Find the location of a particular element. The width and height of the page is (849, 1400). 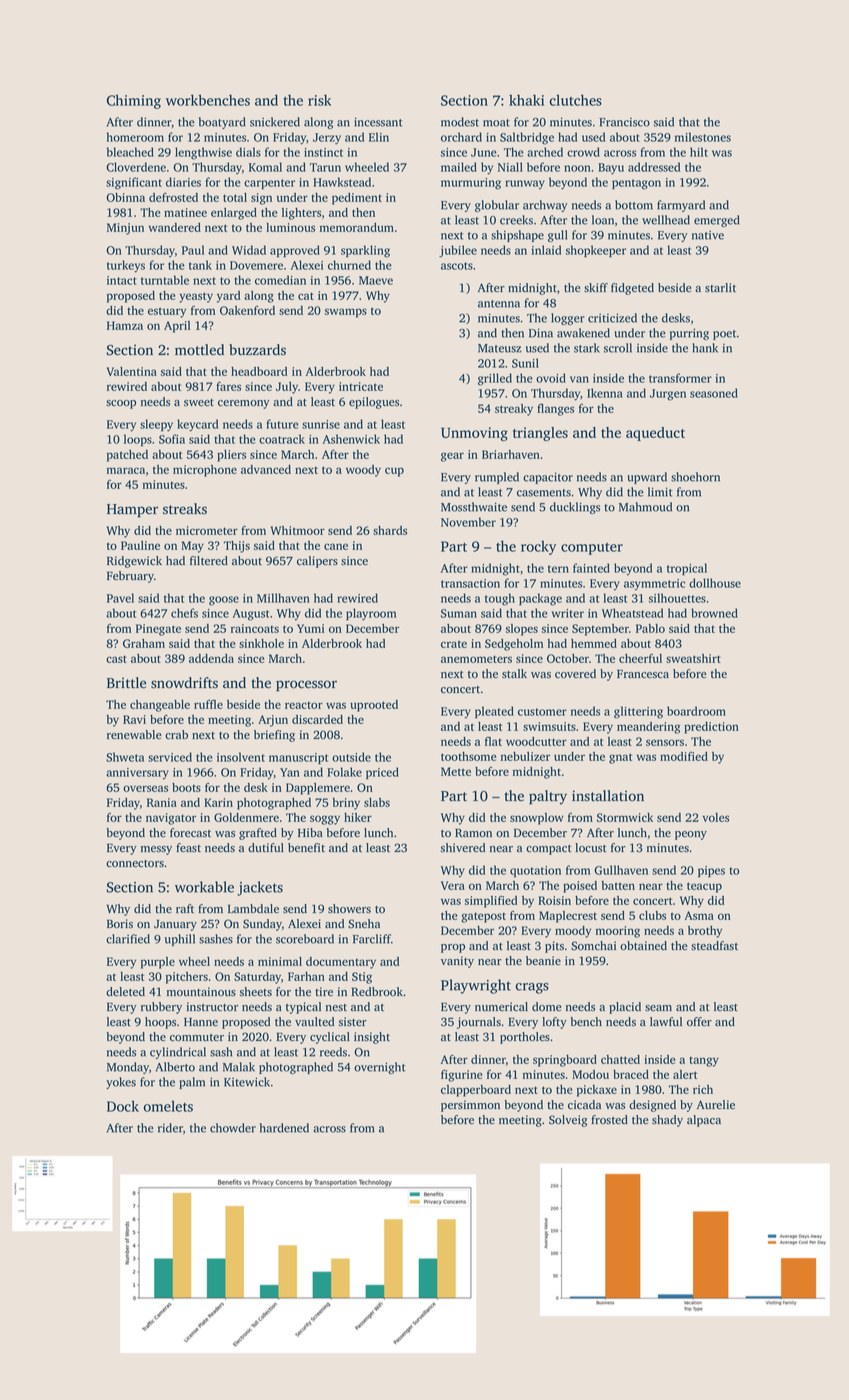

uprooted is located at coordinates (374, 706).
